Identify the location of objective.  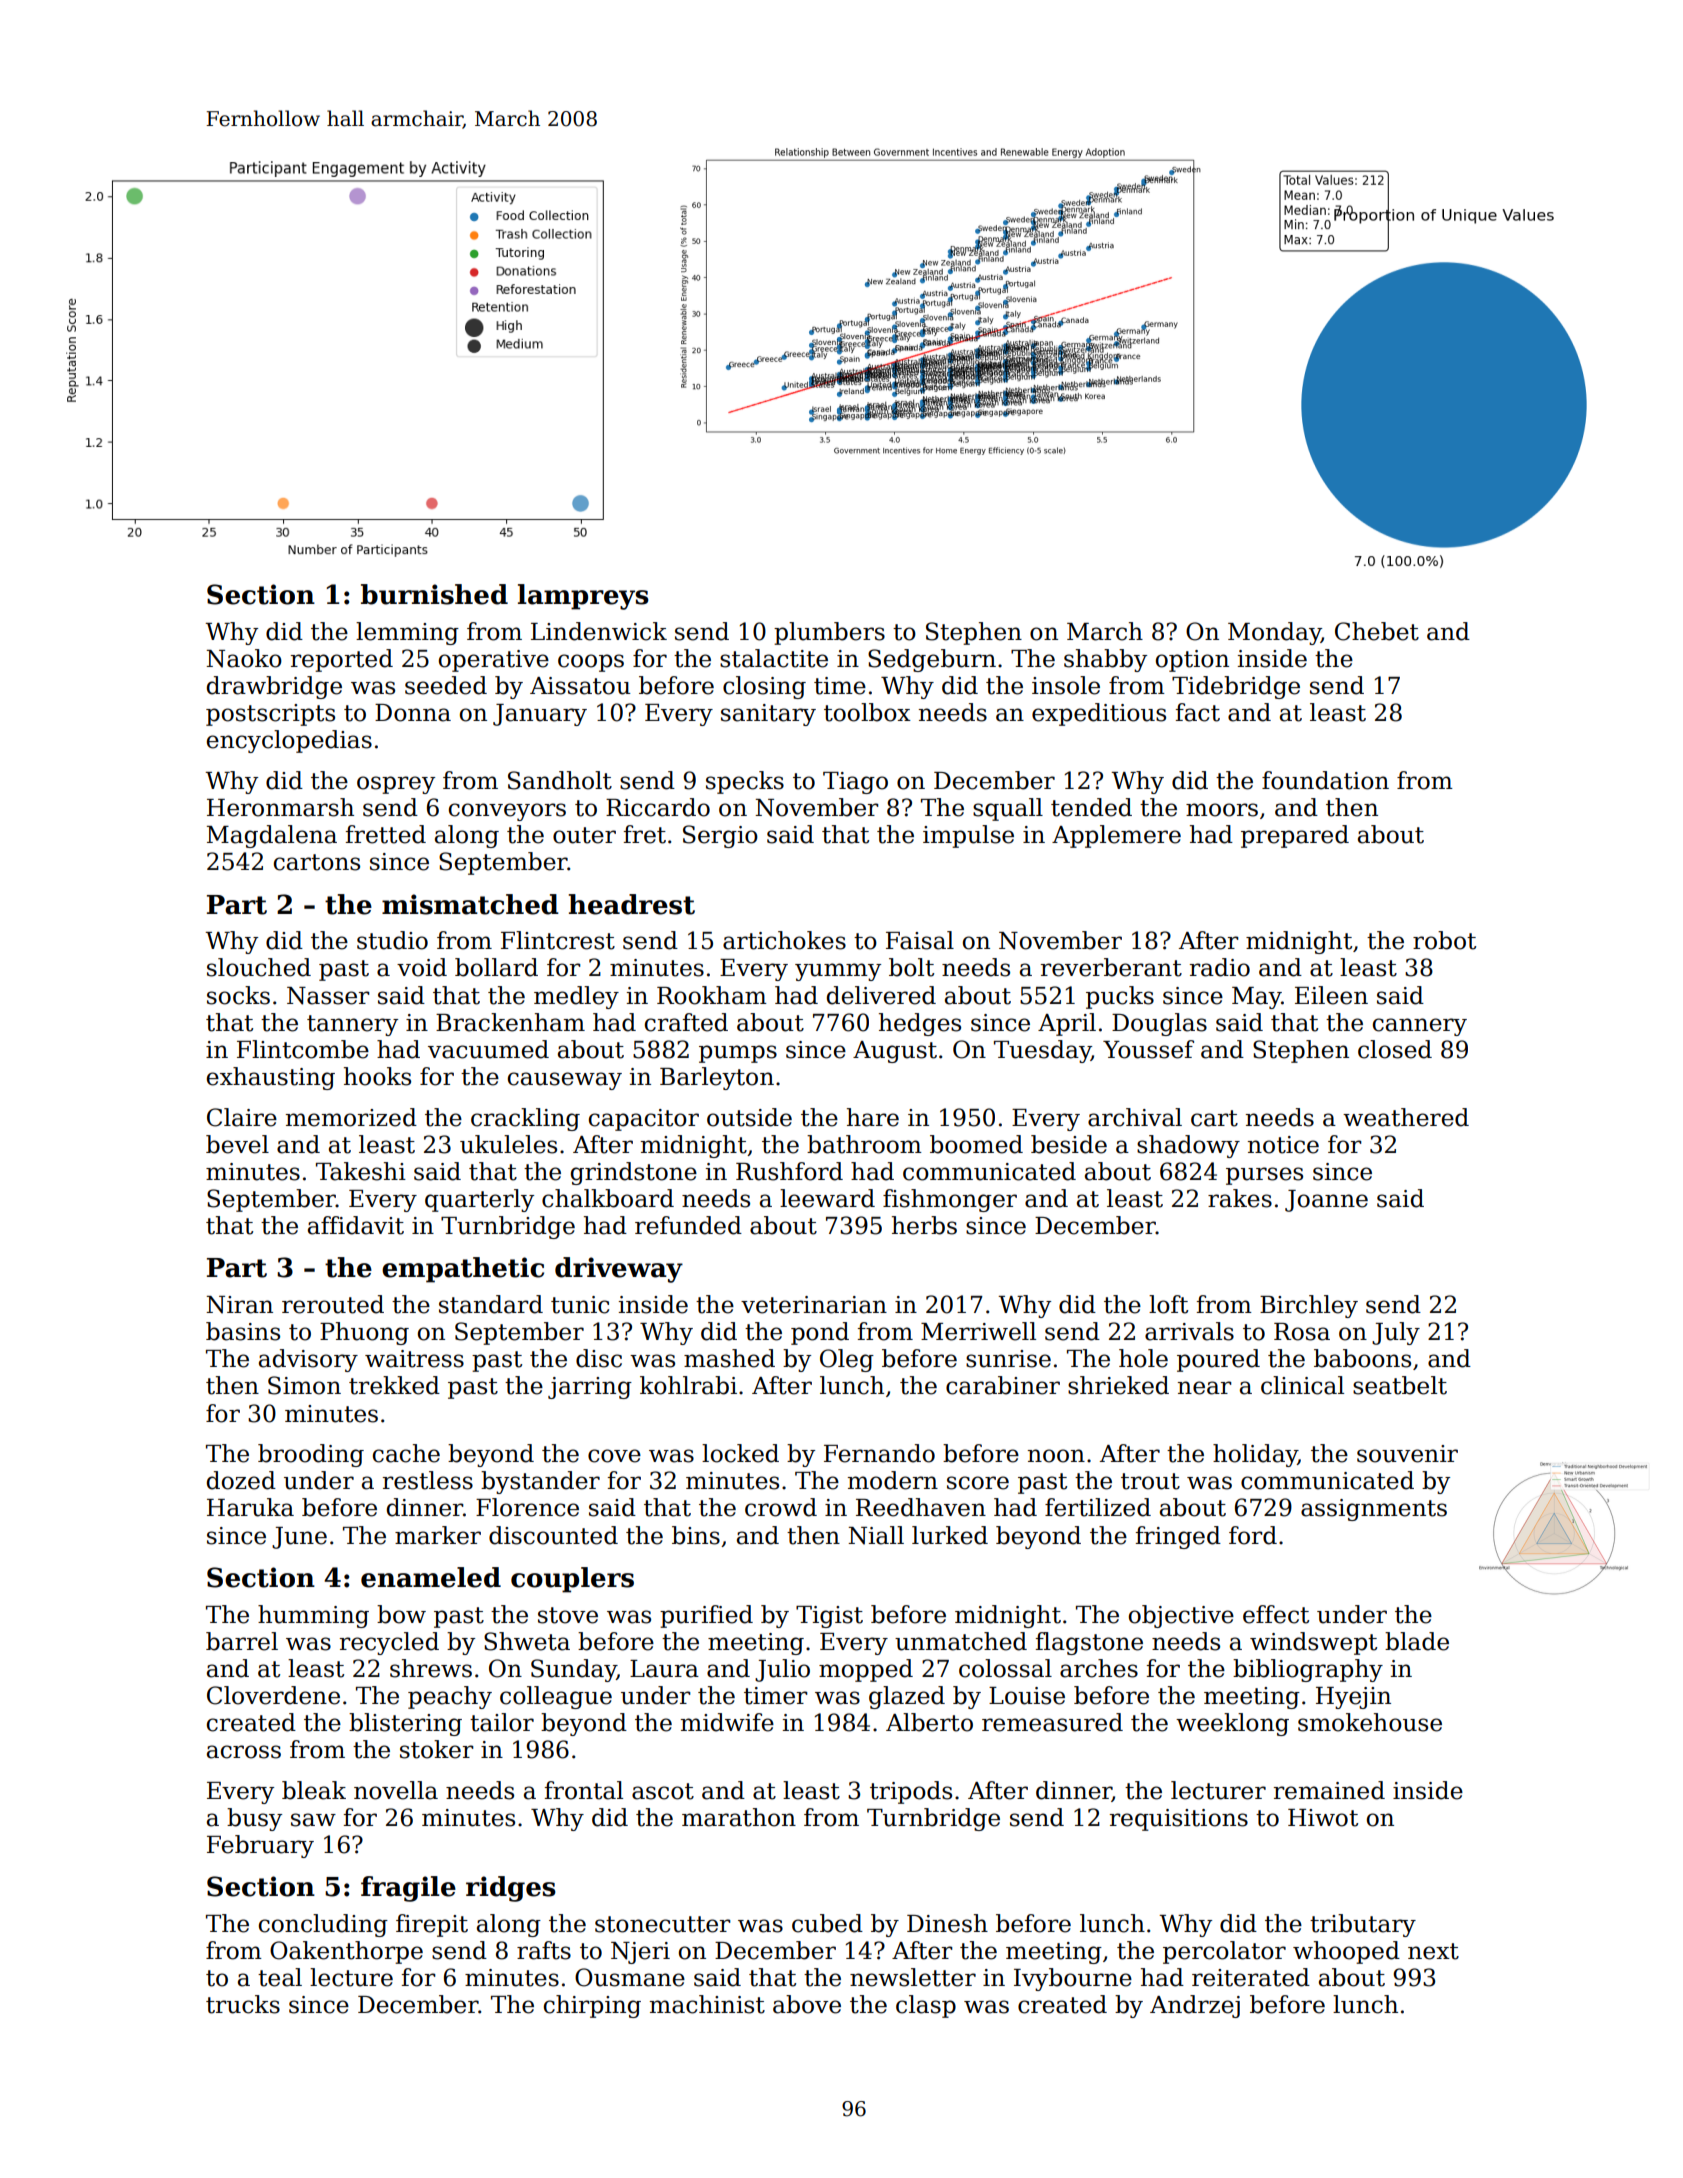
(1181, 1616).
